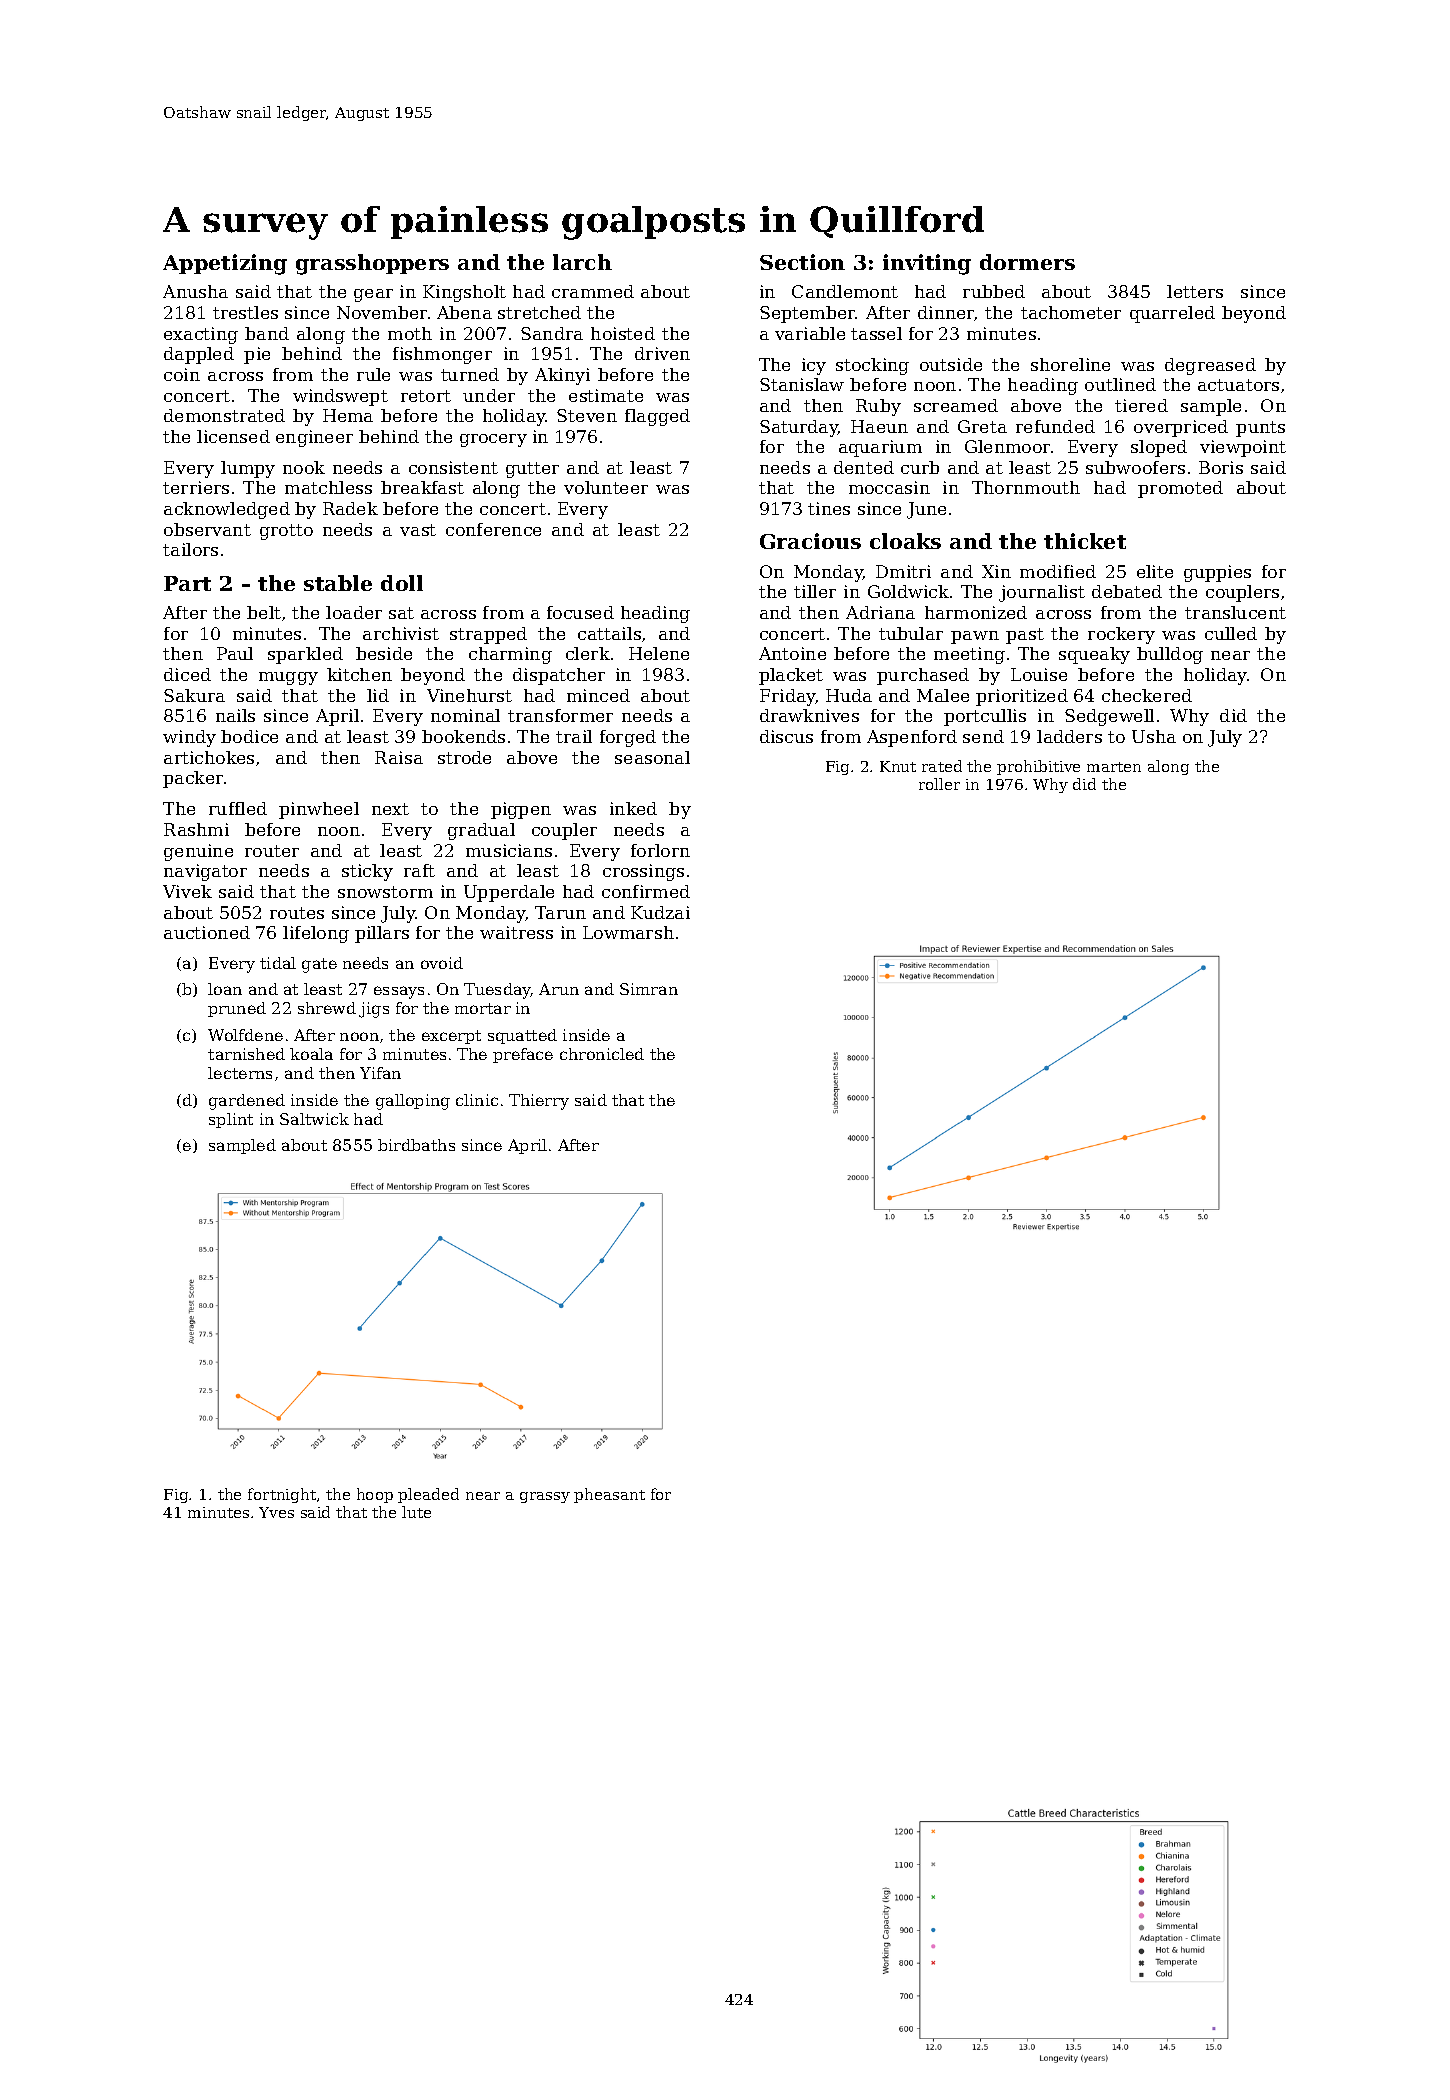 The height and width of the page is (2100, 1450). Describe the element at coordinates (418, 530) in the page. I see `vast` at that location.
